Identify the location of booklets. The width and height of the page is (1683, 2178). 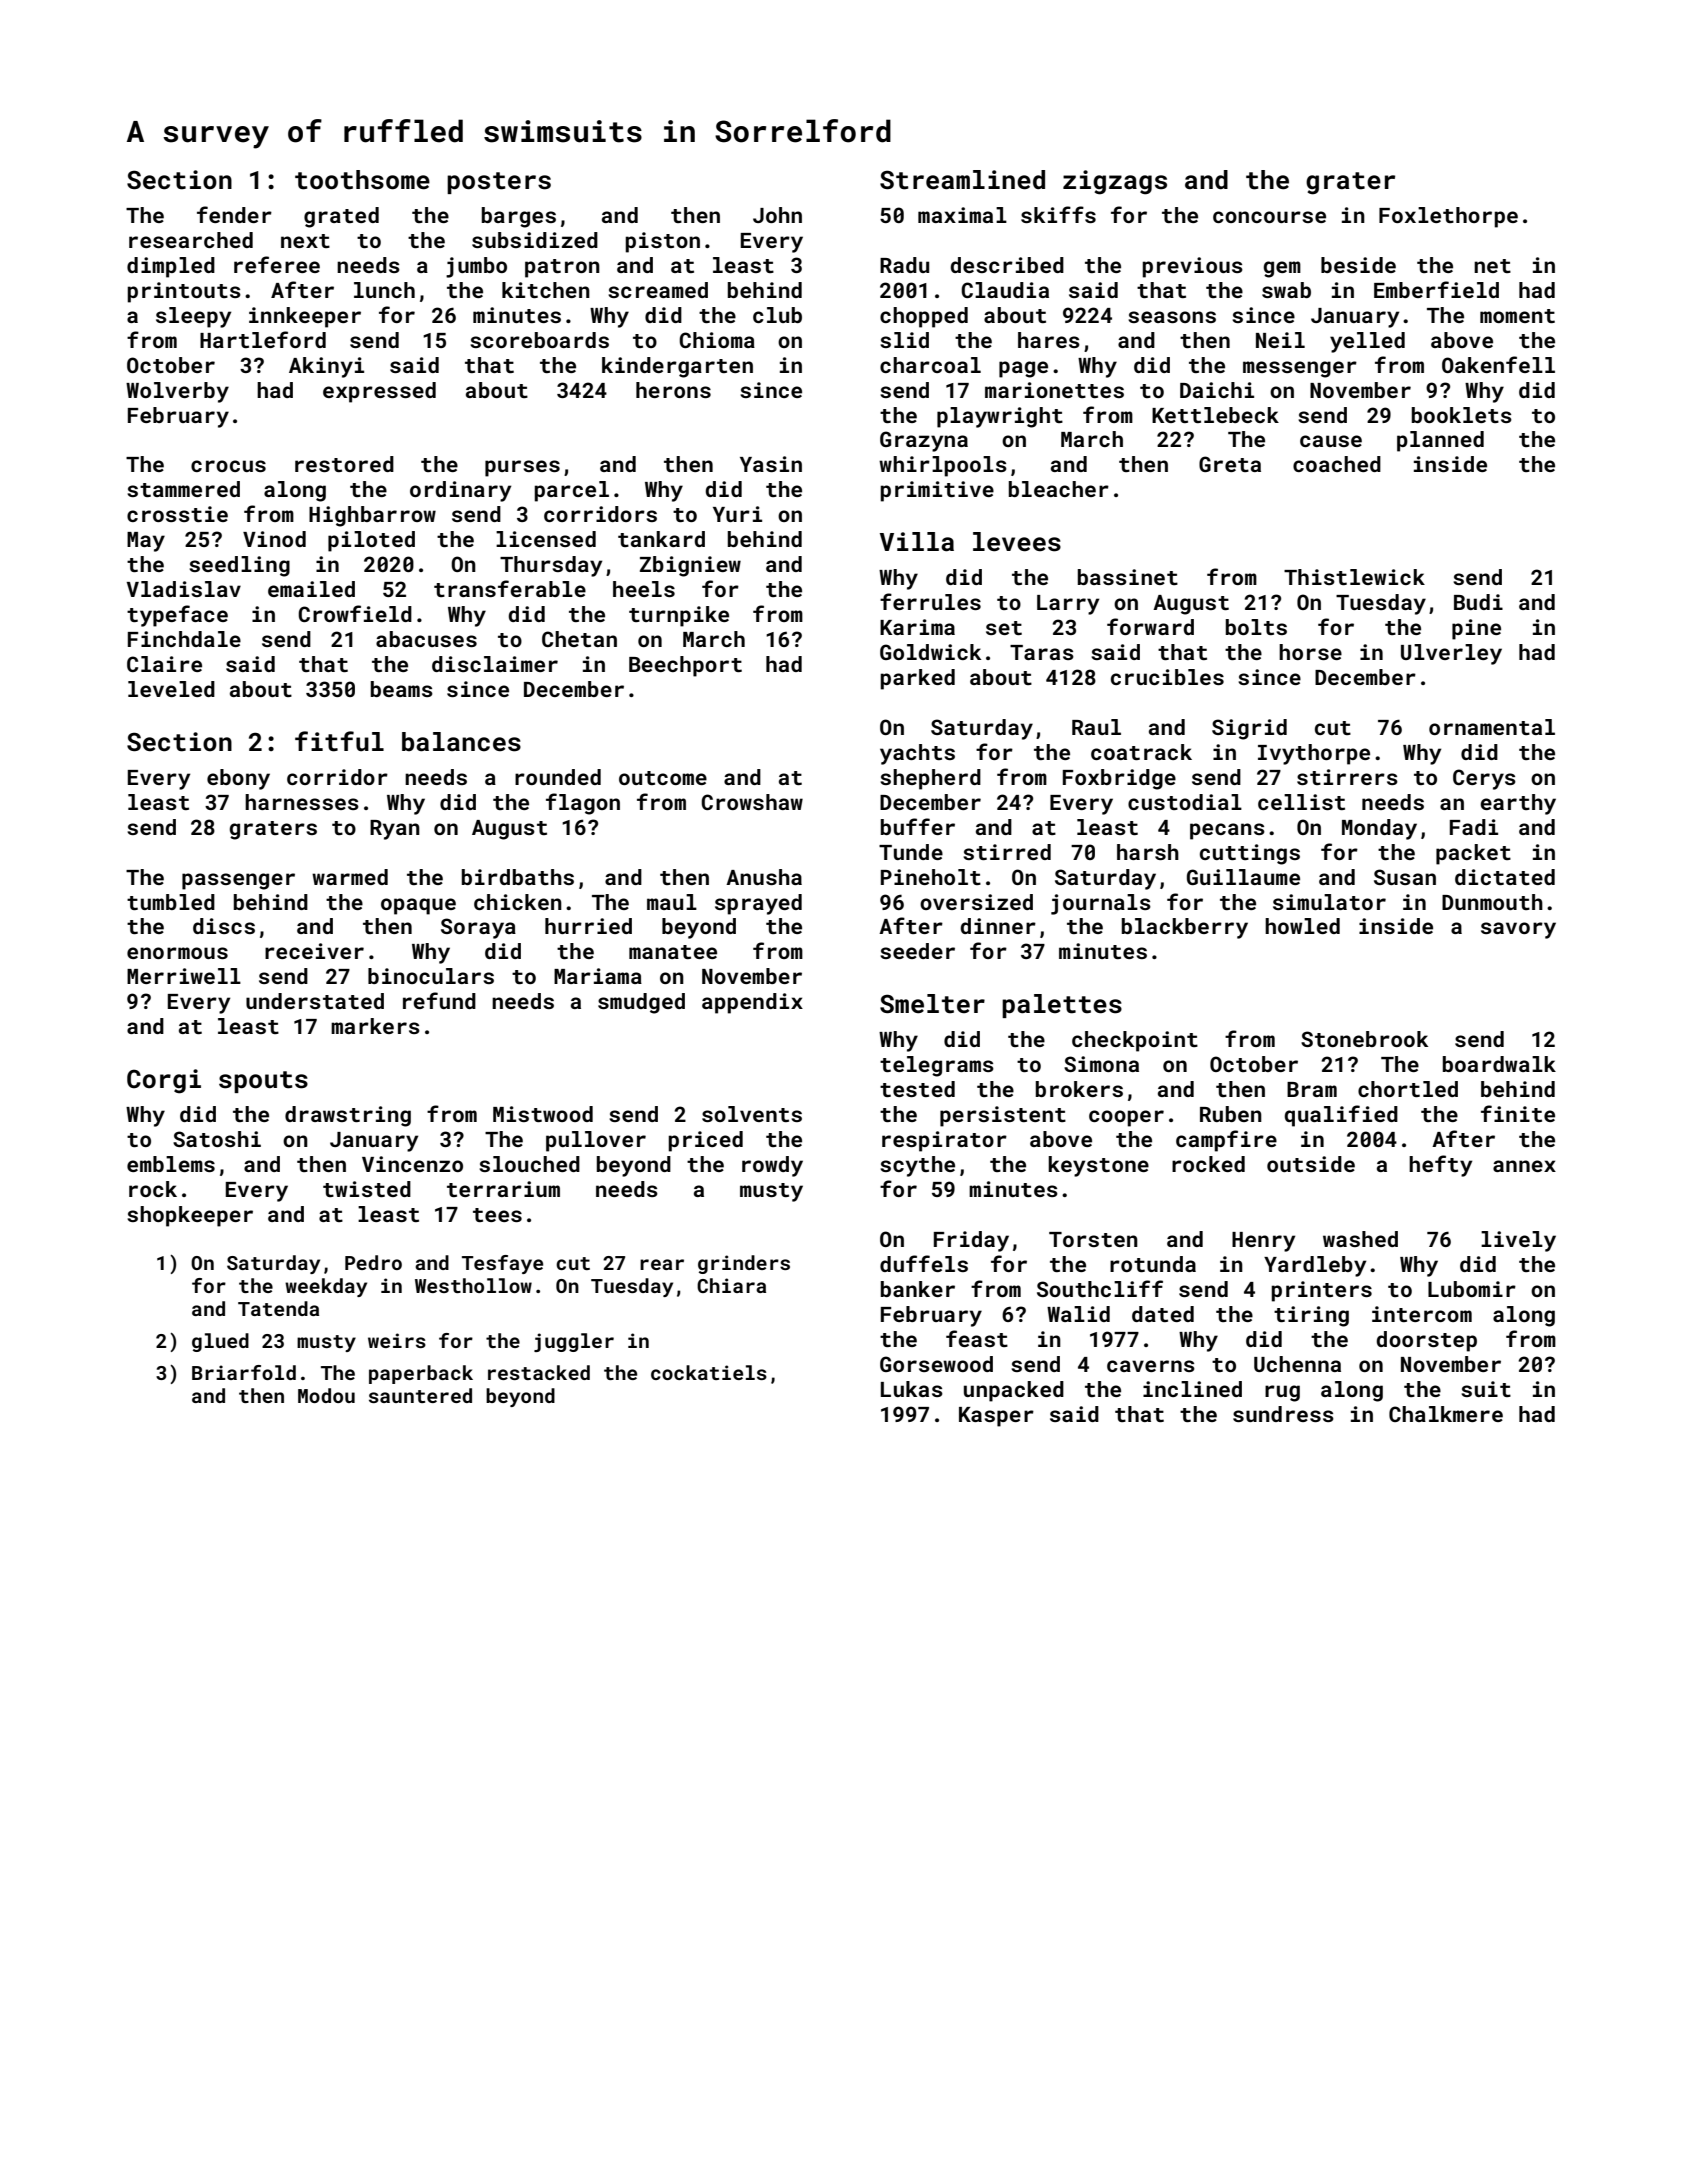
(1462, 415).
